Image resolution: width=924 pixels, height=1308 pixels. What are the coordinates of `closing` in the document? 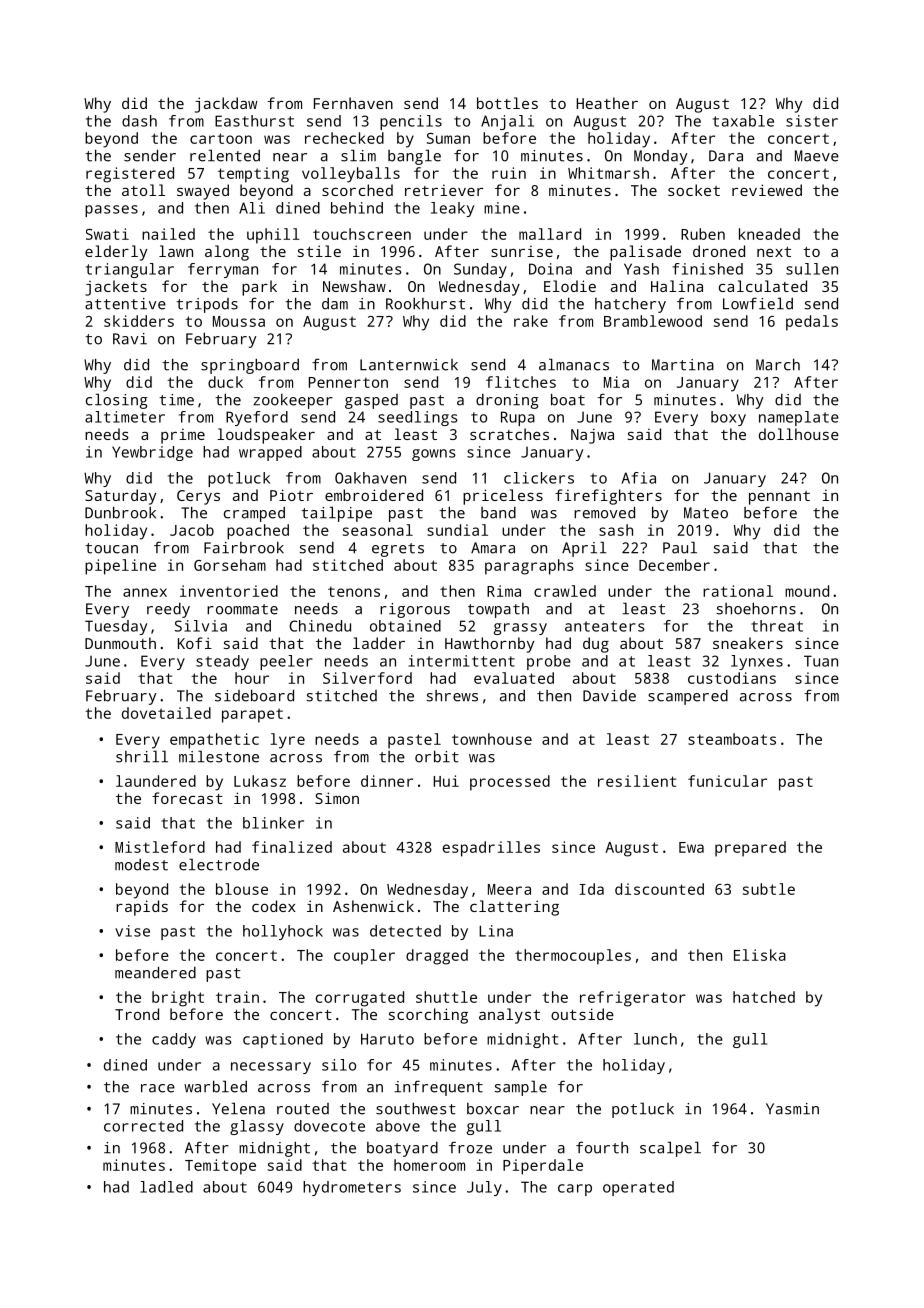 It's located at (117, 401).
